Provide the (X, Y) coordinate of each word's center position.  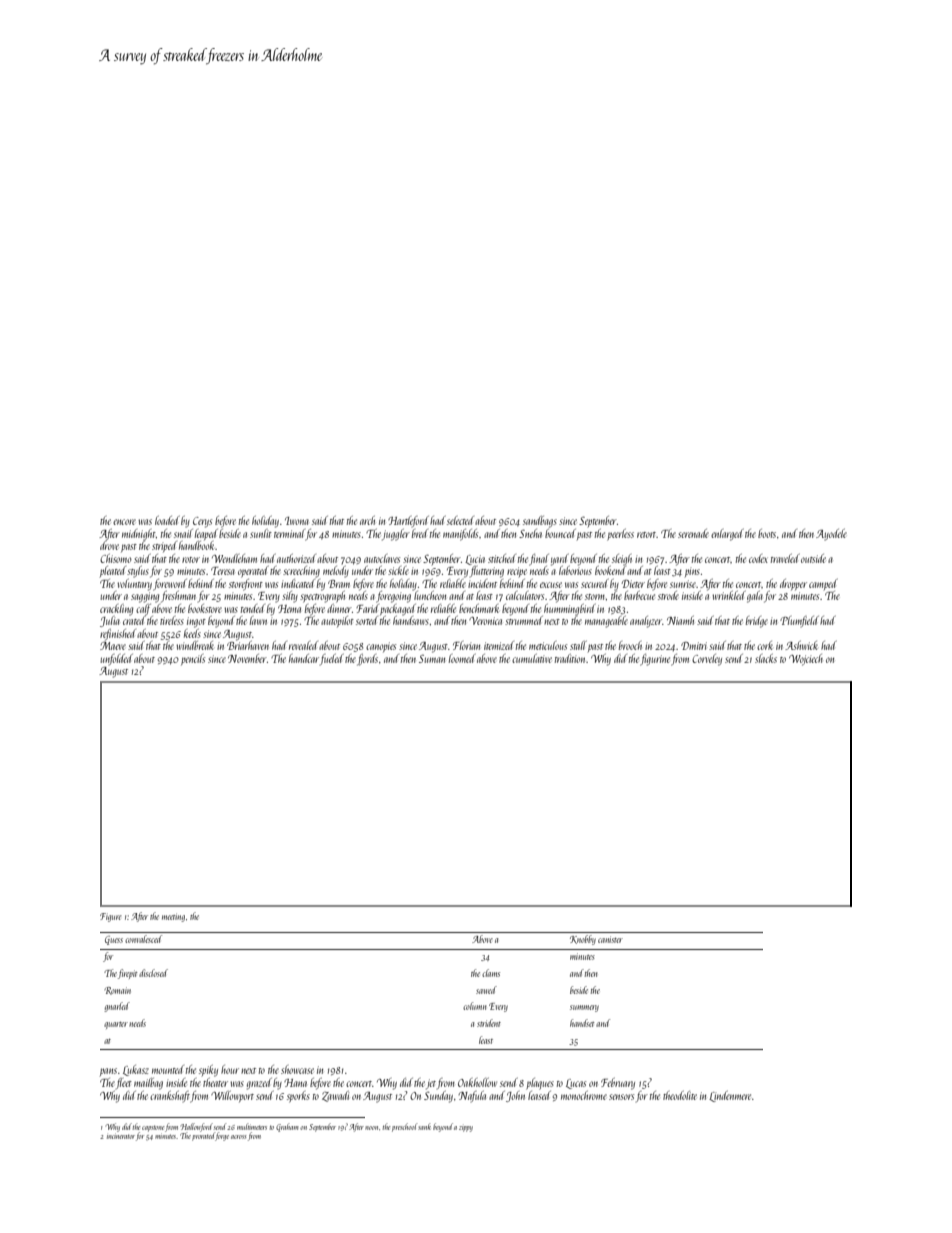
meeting (173, 918)
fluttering (487, 572)
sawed (486, 990)
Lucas (576, 1084)
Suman (432, 658)
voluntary (134, 584)
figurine (655, 660)
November (247, 658)
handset (582, 1023)
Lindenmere (730, 1096)
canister (610, 939)
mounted (168, 1069)
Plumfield (799, 621)
